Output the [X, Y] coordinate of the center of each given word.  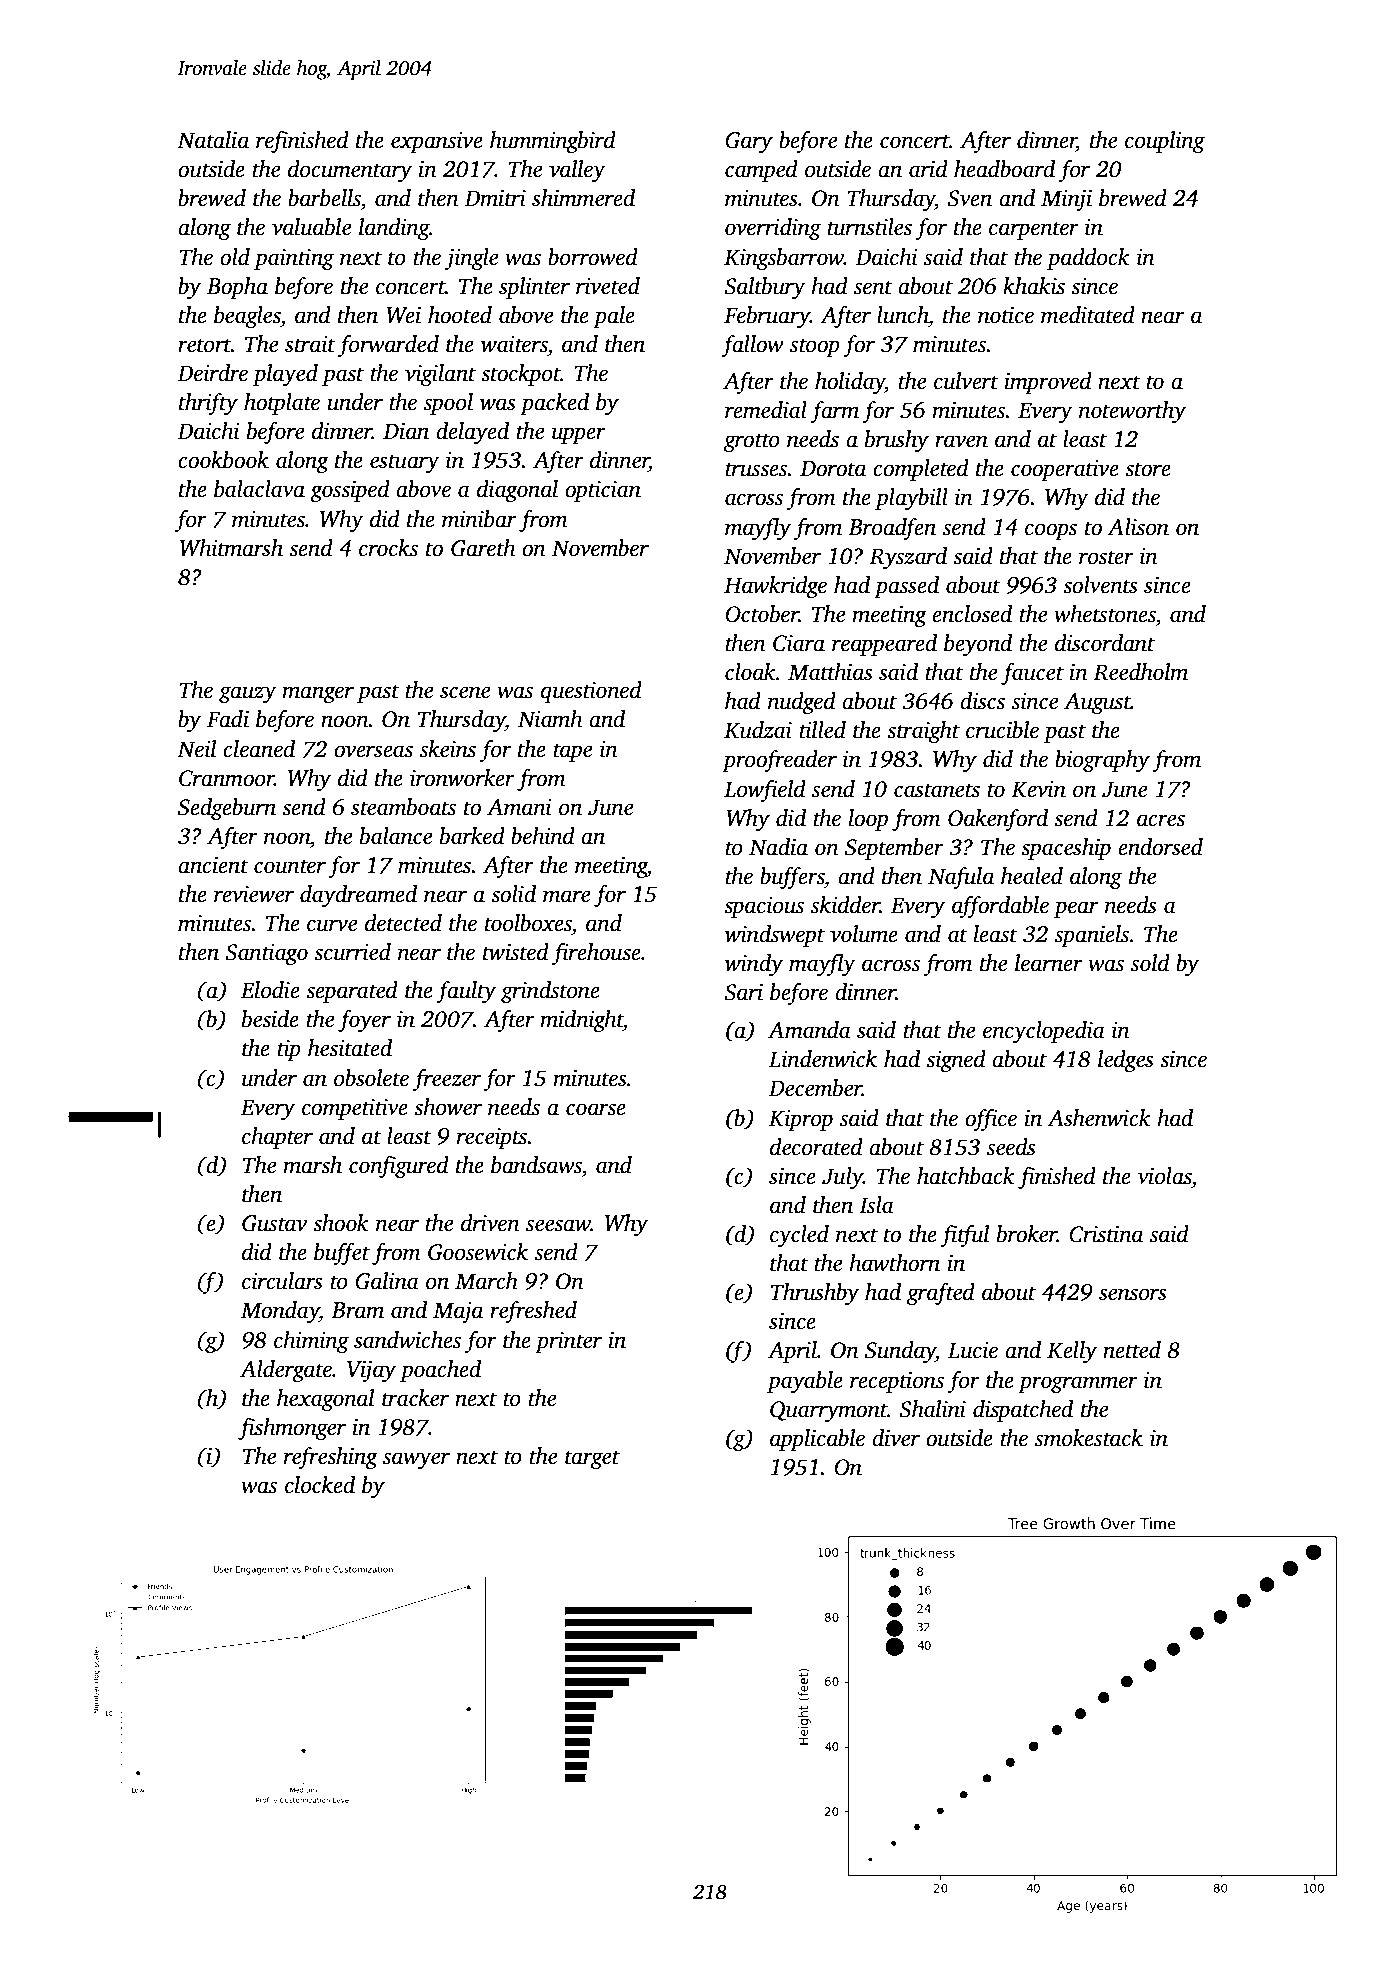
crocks [388, 548]
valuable [311, 227]
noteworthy [1132, 412]
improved [1048, 383]
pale [614, 317]
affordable [1000, 907]
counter [290, 866]
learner [1049, 963]
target [592, 1459]
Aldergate [286, 1371]
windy [754, 965]
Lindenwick [823, 1059]
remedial [766, 410]
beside [270, 1019]
